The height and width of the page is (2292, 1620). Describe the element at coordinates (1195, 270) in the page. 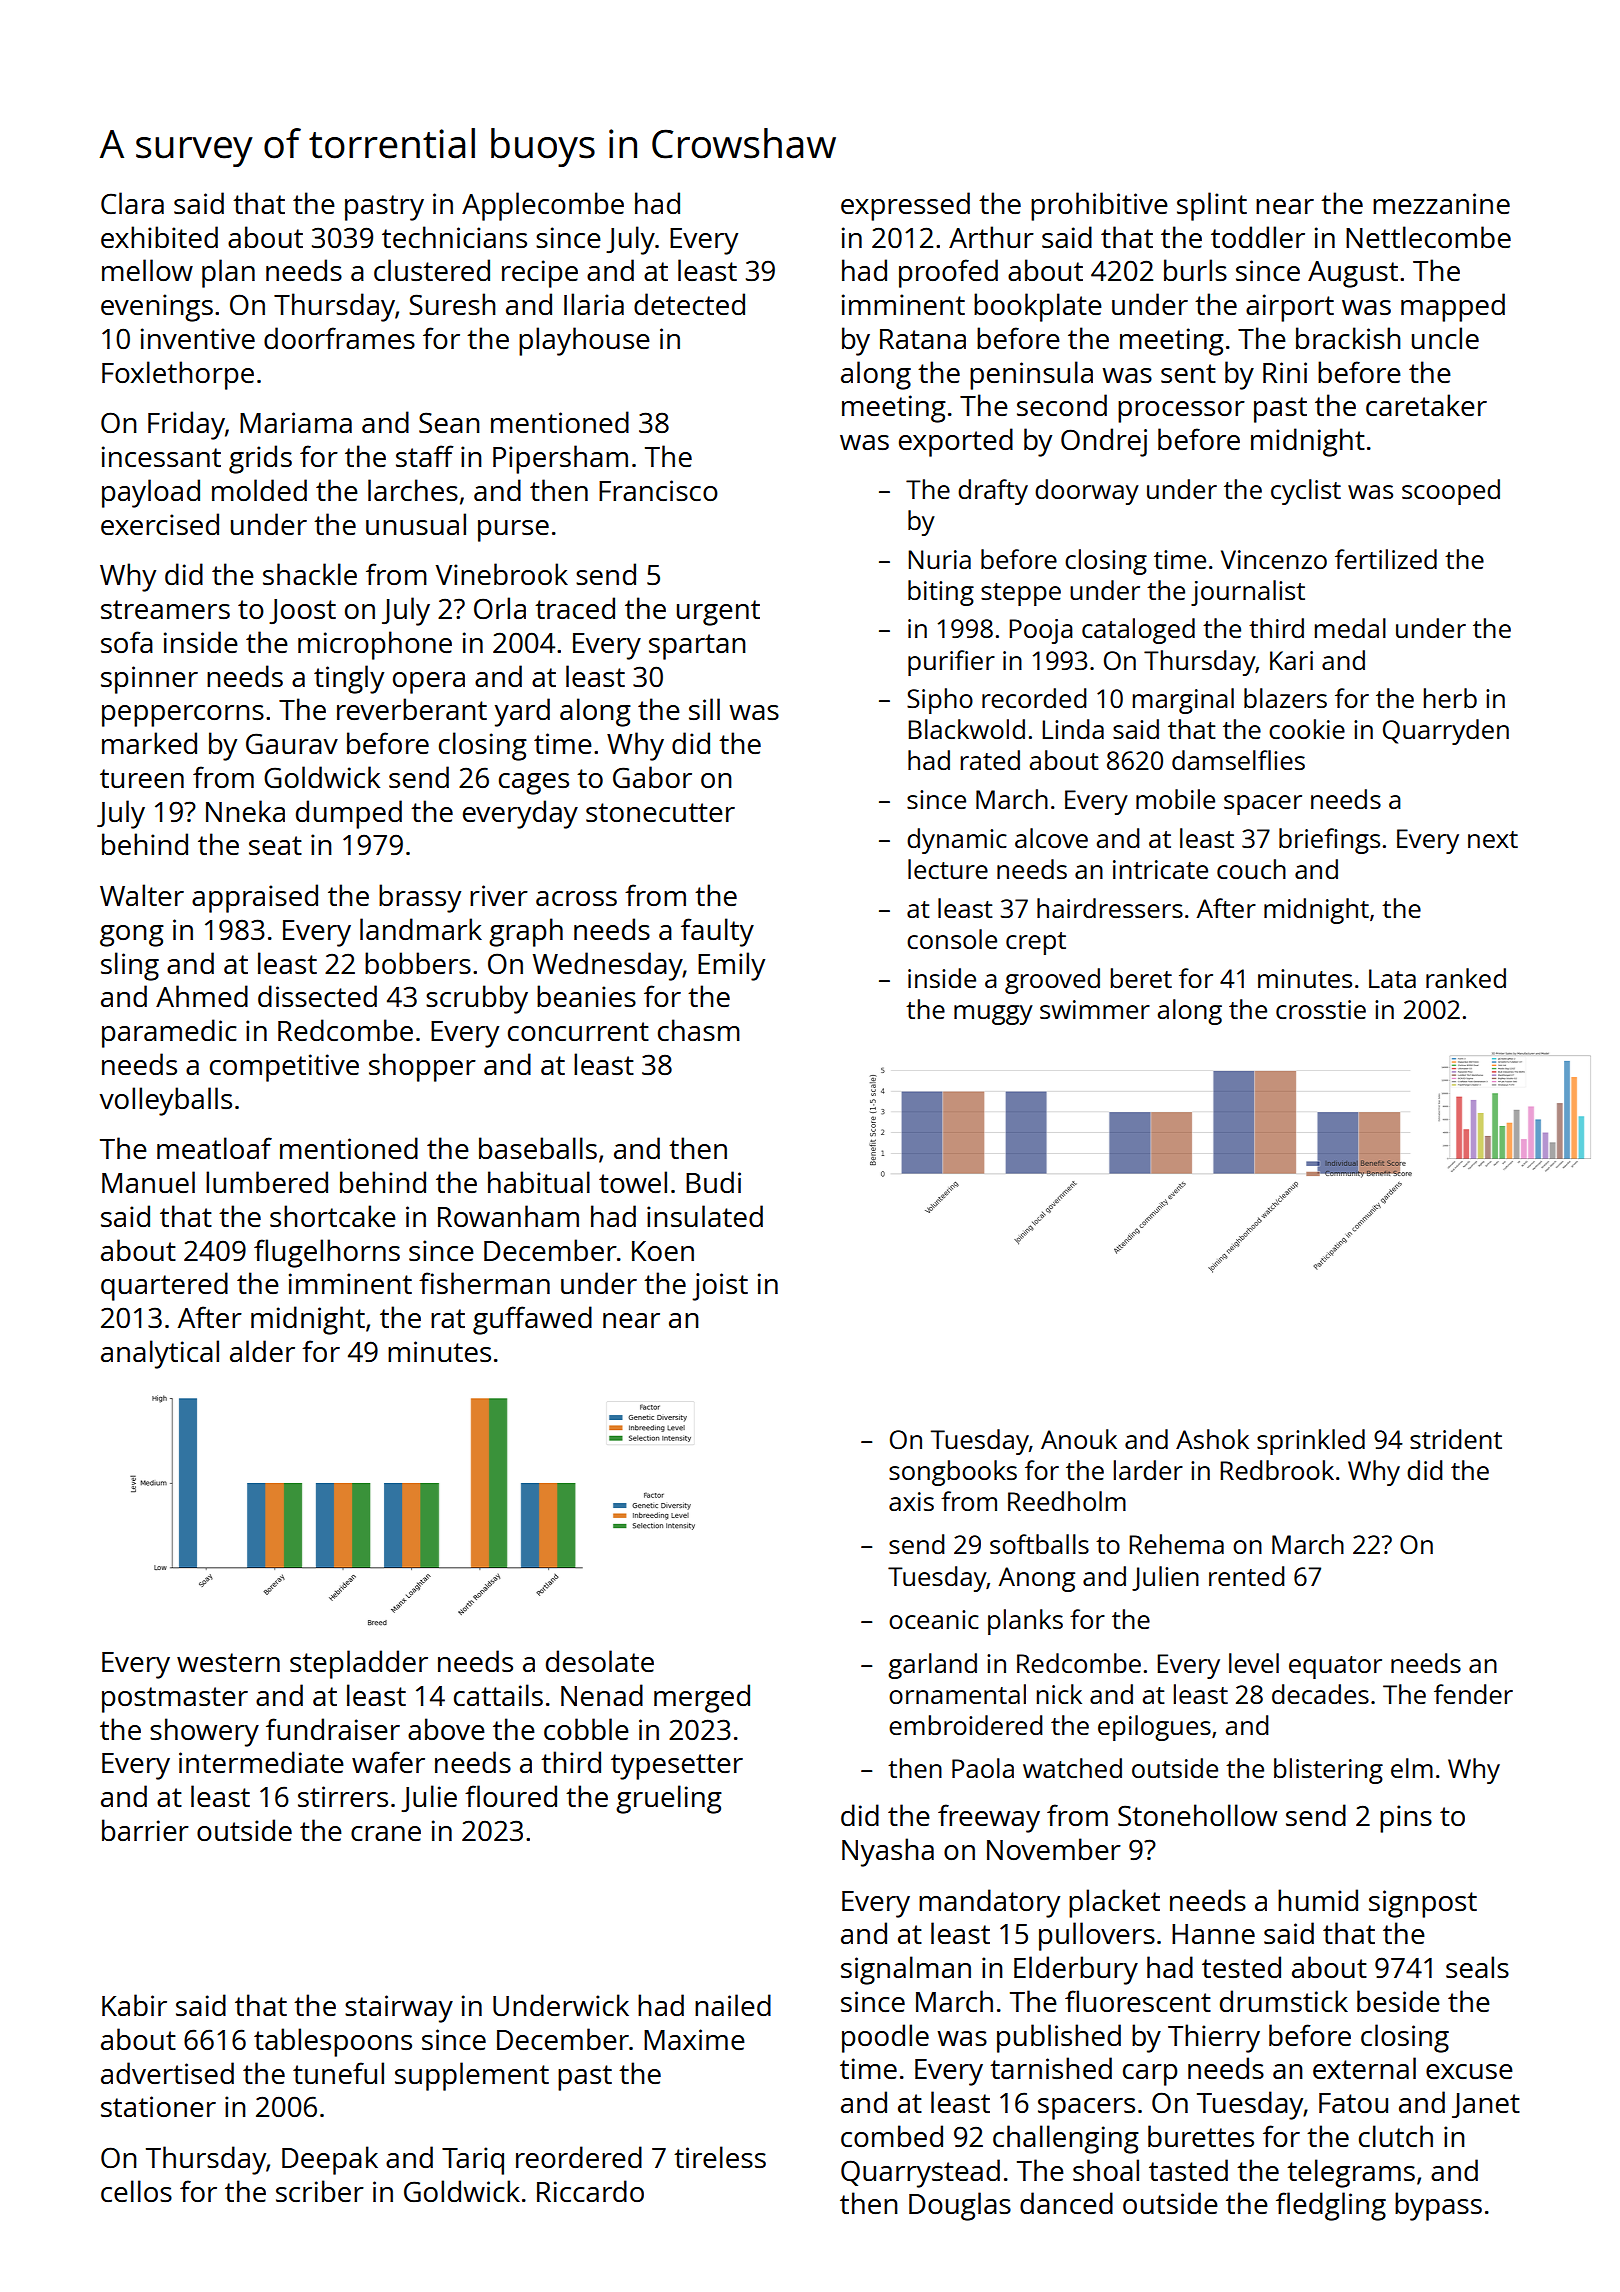

I see `burls` at that location.
